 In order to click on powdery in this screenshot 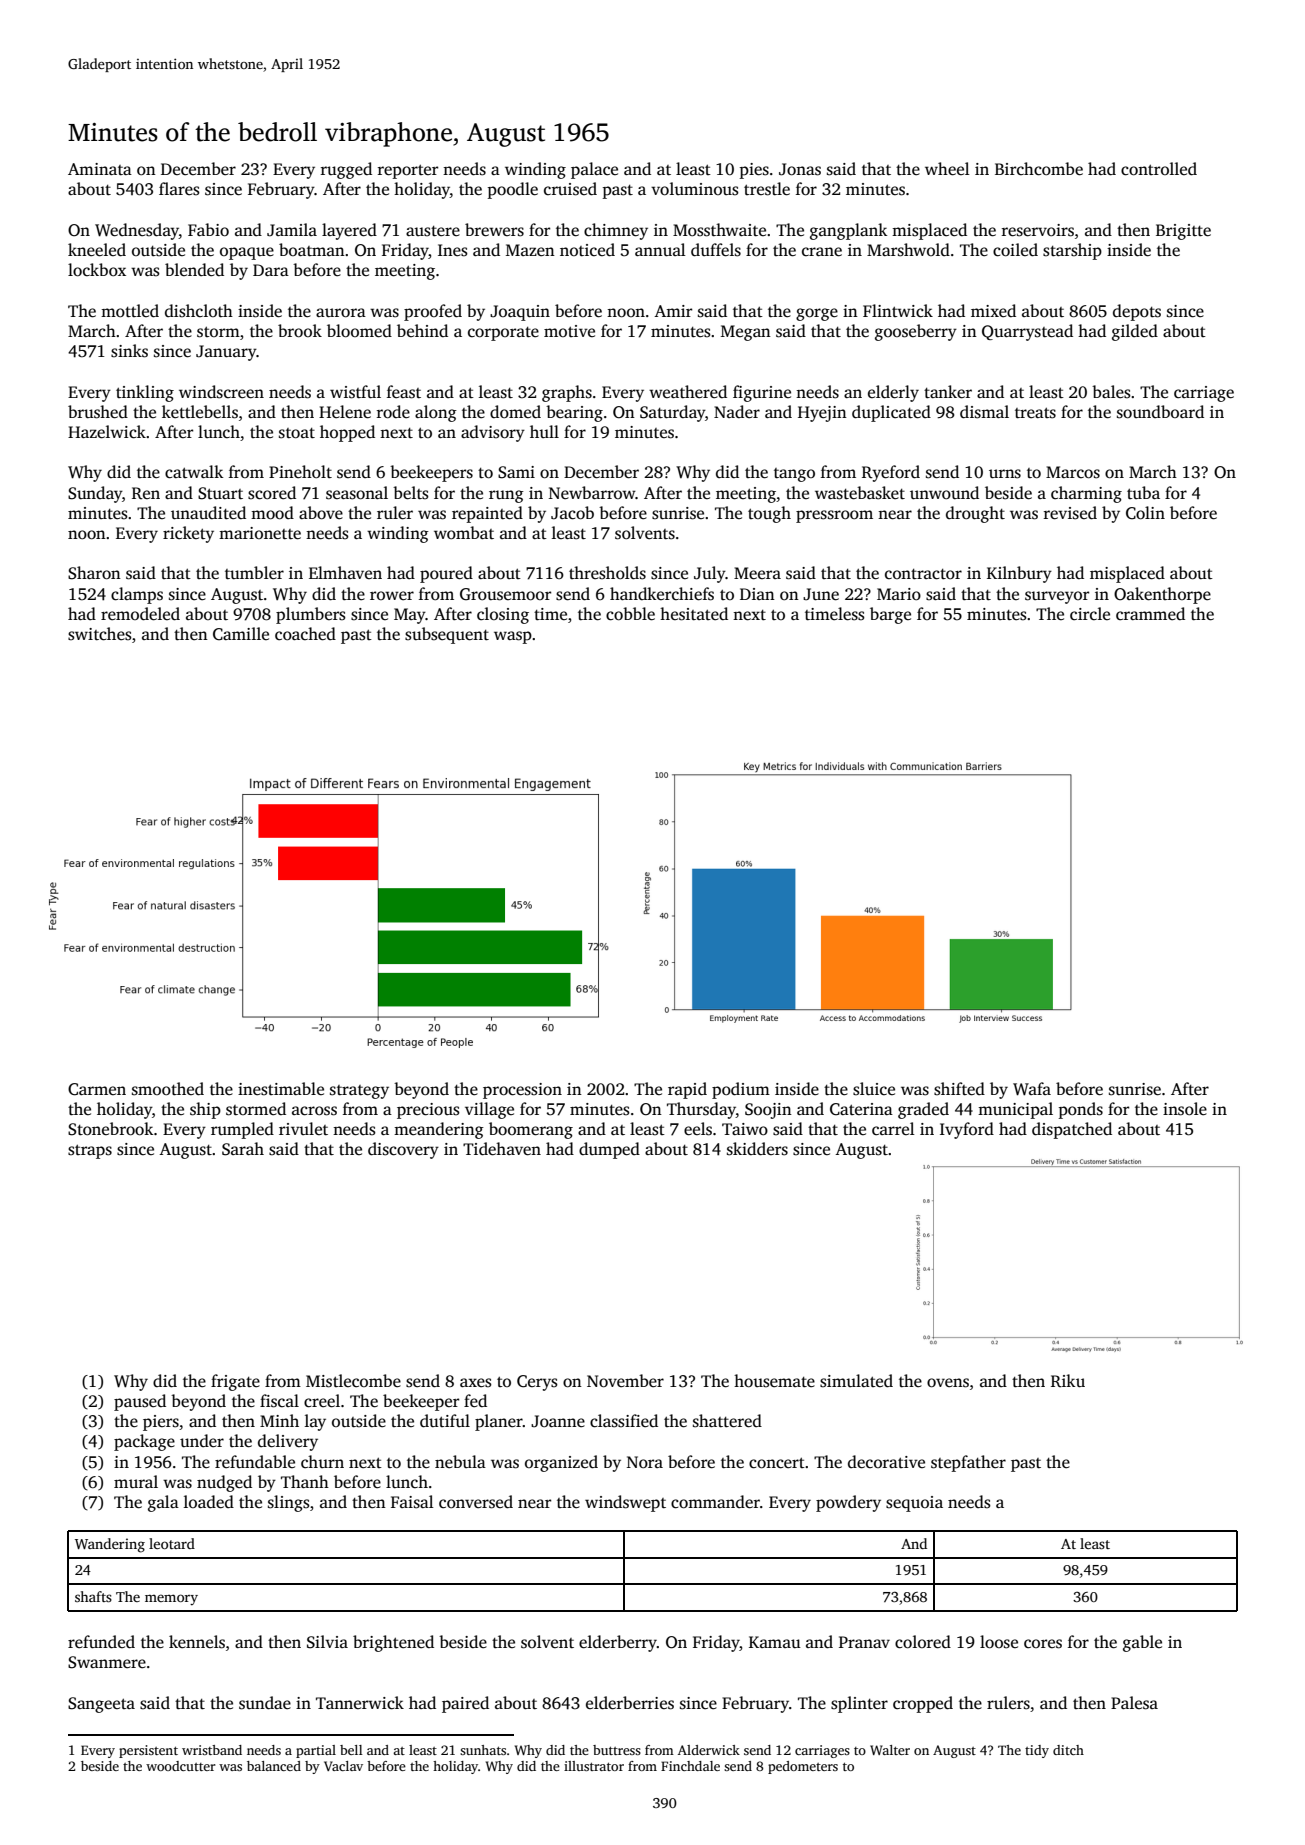, I will do `click(848, 1503)`.
